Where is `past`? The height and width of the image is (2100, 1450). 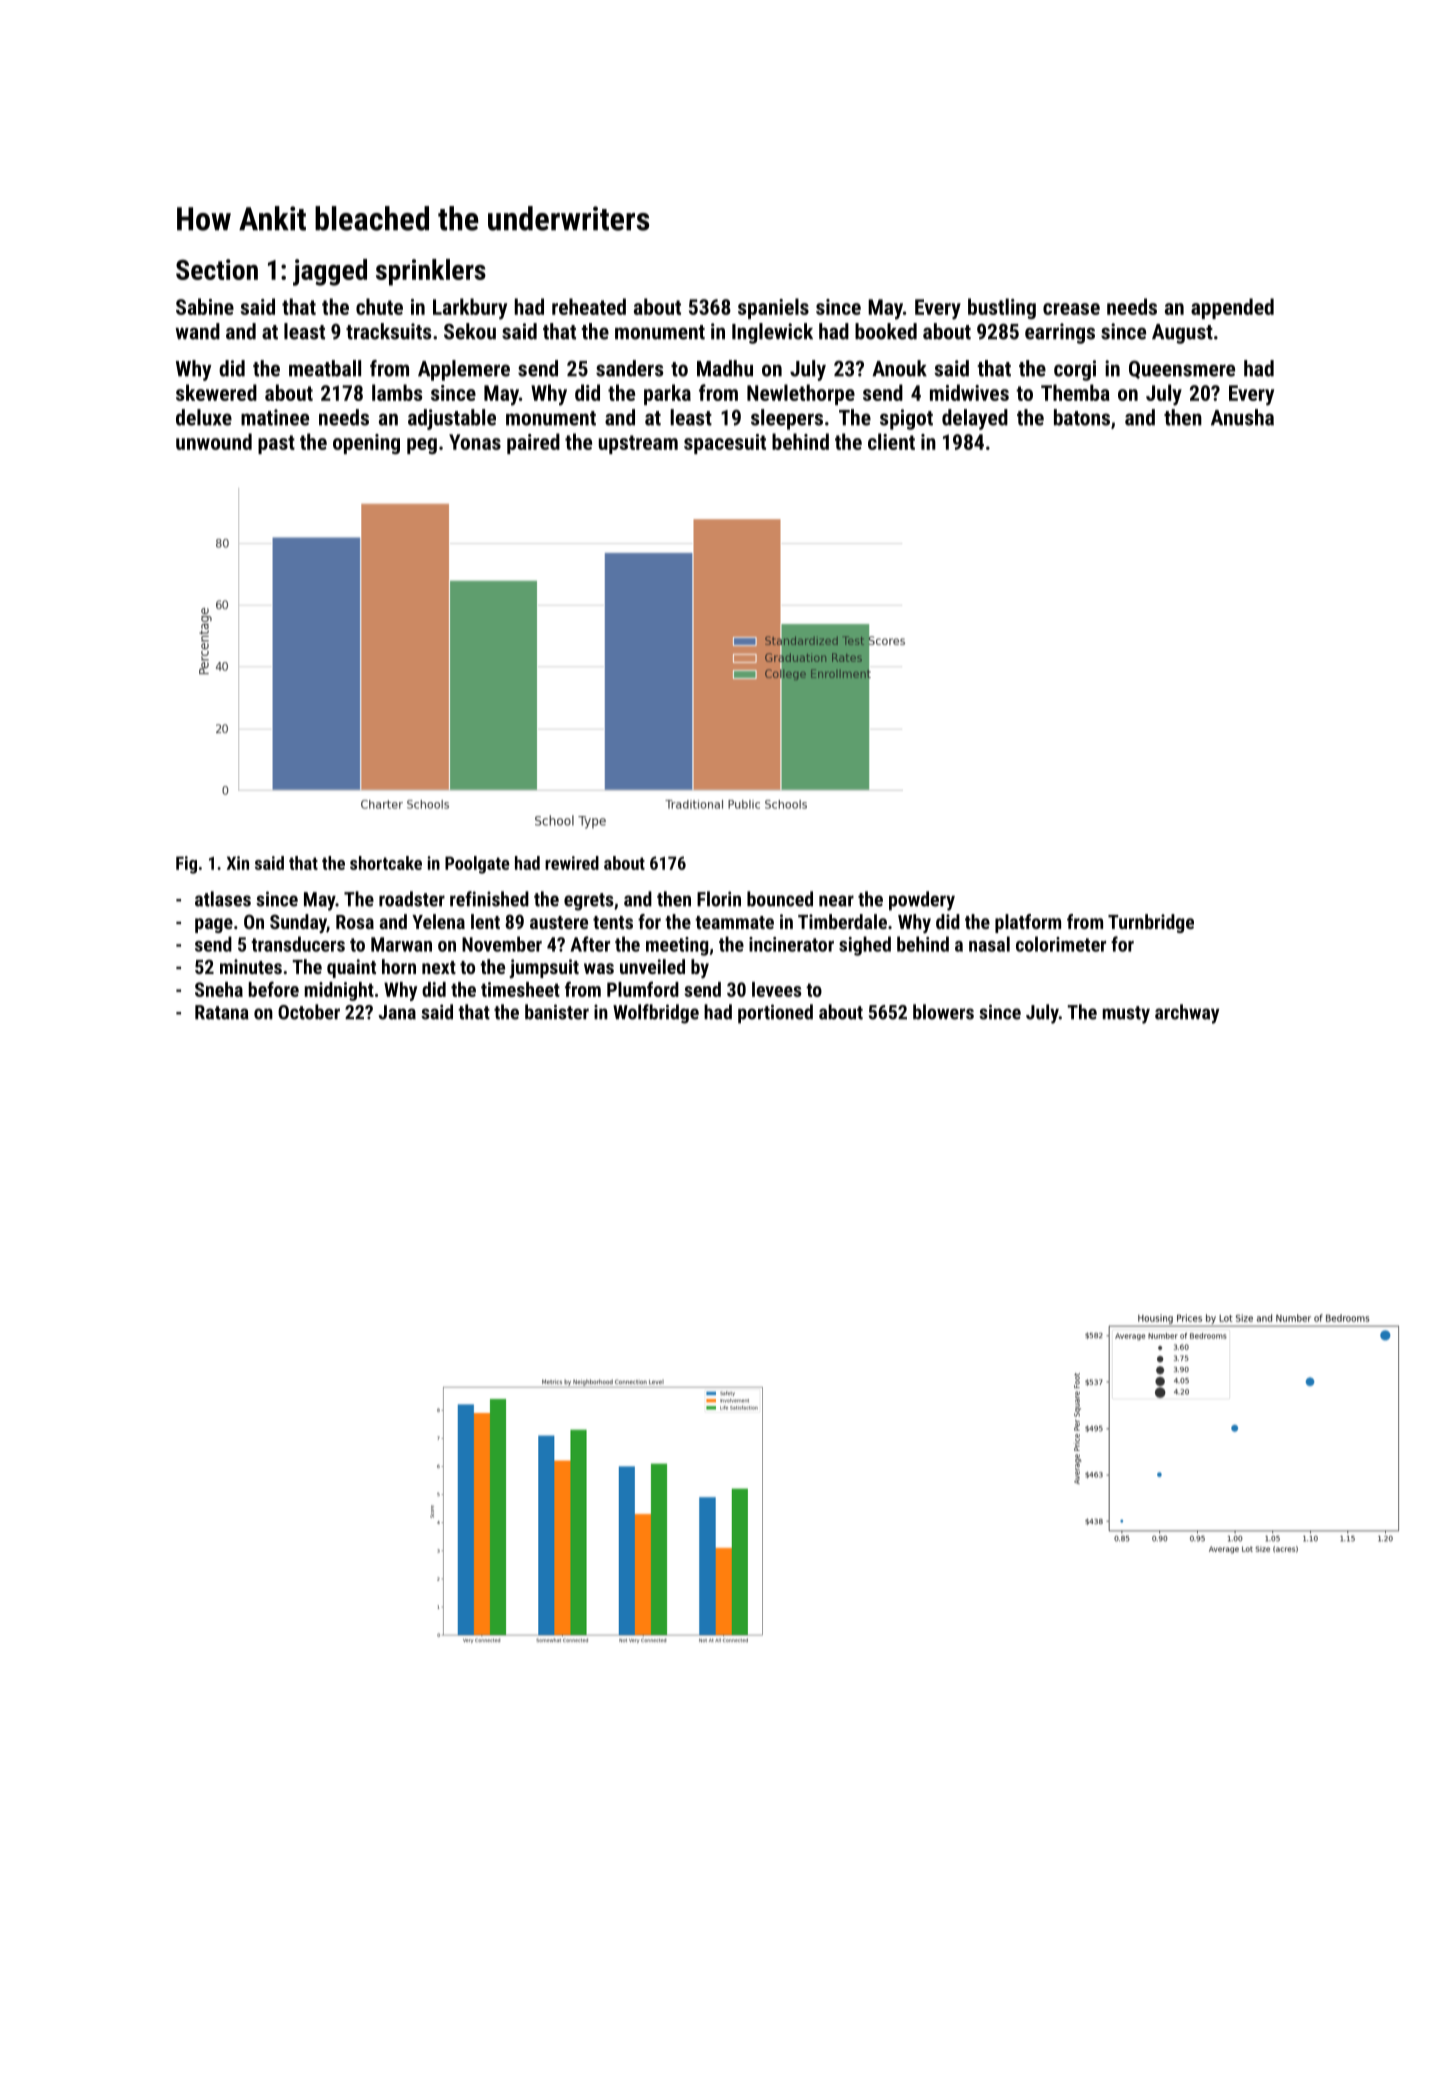
past is located at coordinates (276, 444).
